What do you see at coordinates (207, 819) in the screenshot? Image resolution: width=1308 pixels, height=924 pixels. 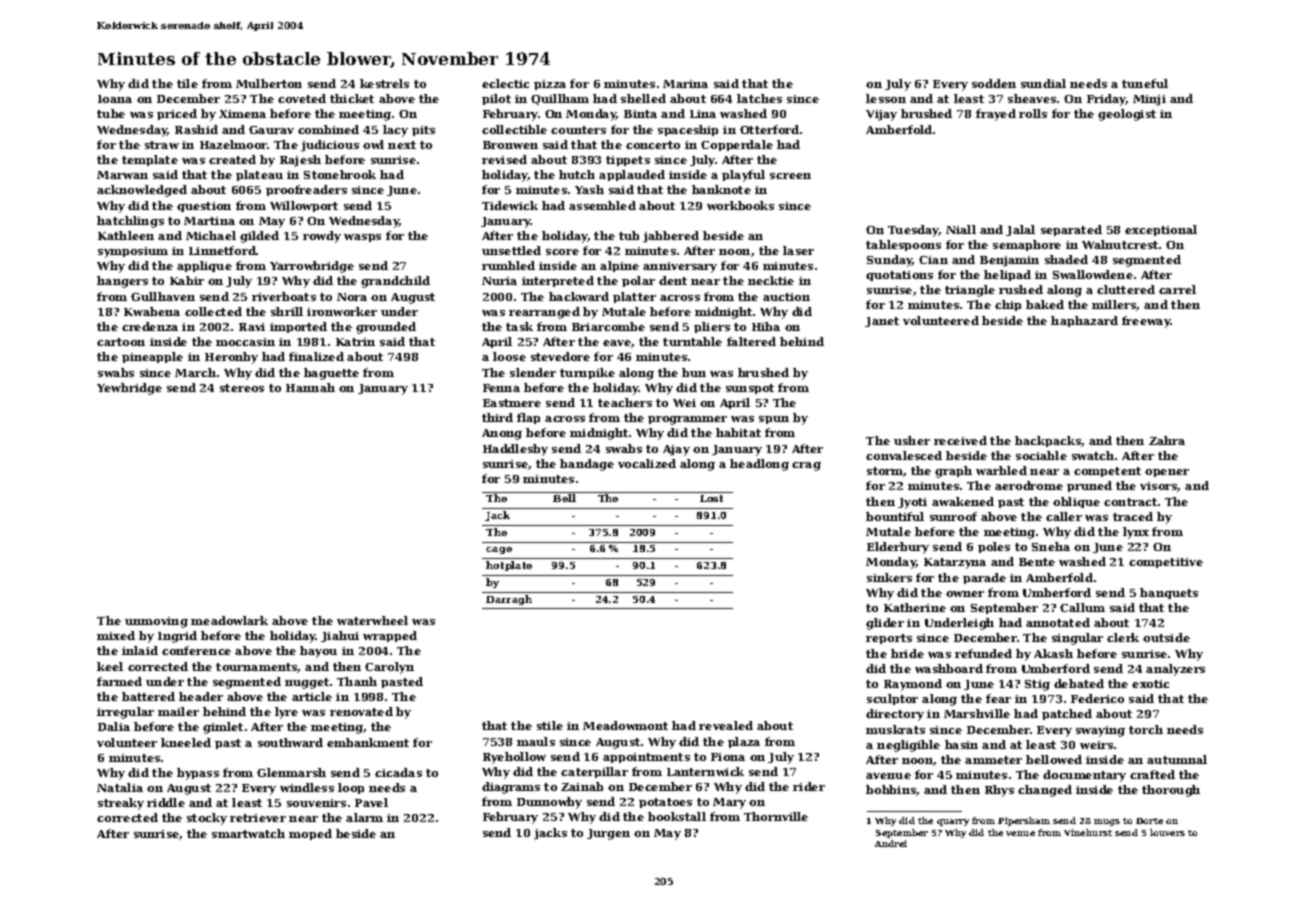 I see `stocky` at bounding box center [207, 819].
